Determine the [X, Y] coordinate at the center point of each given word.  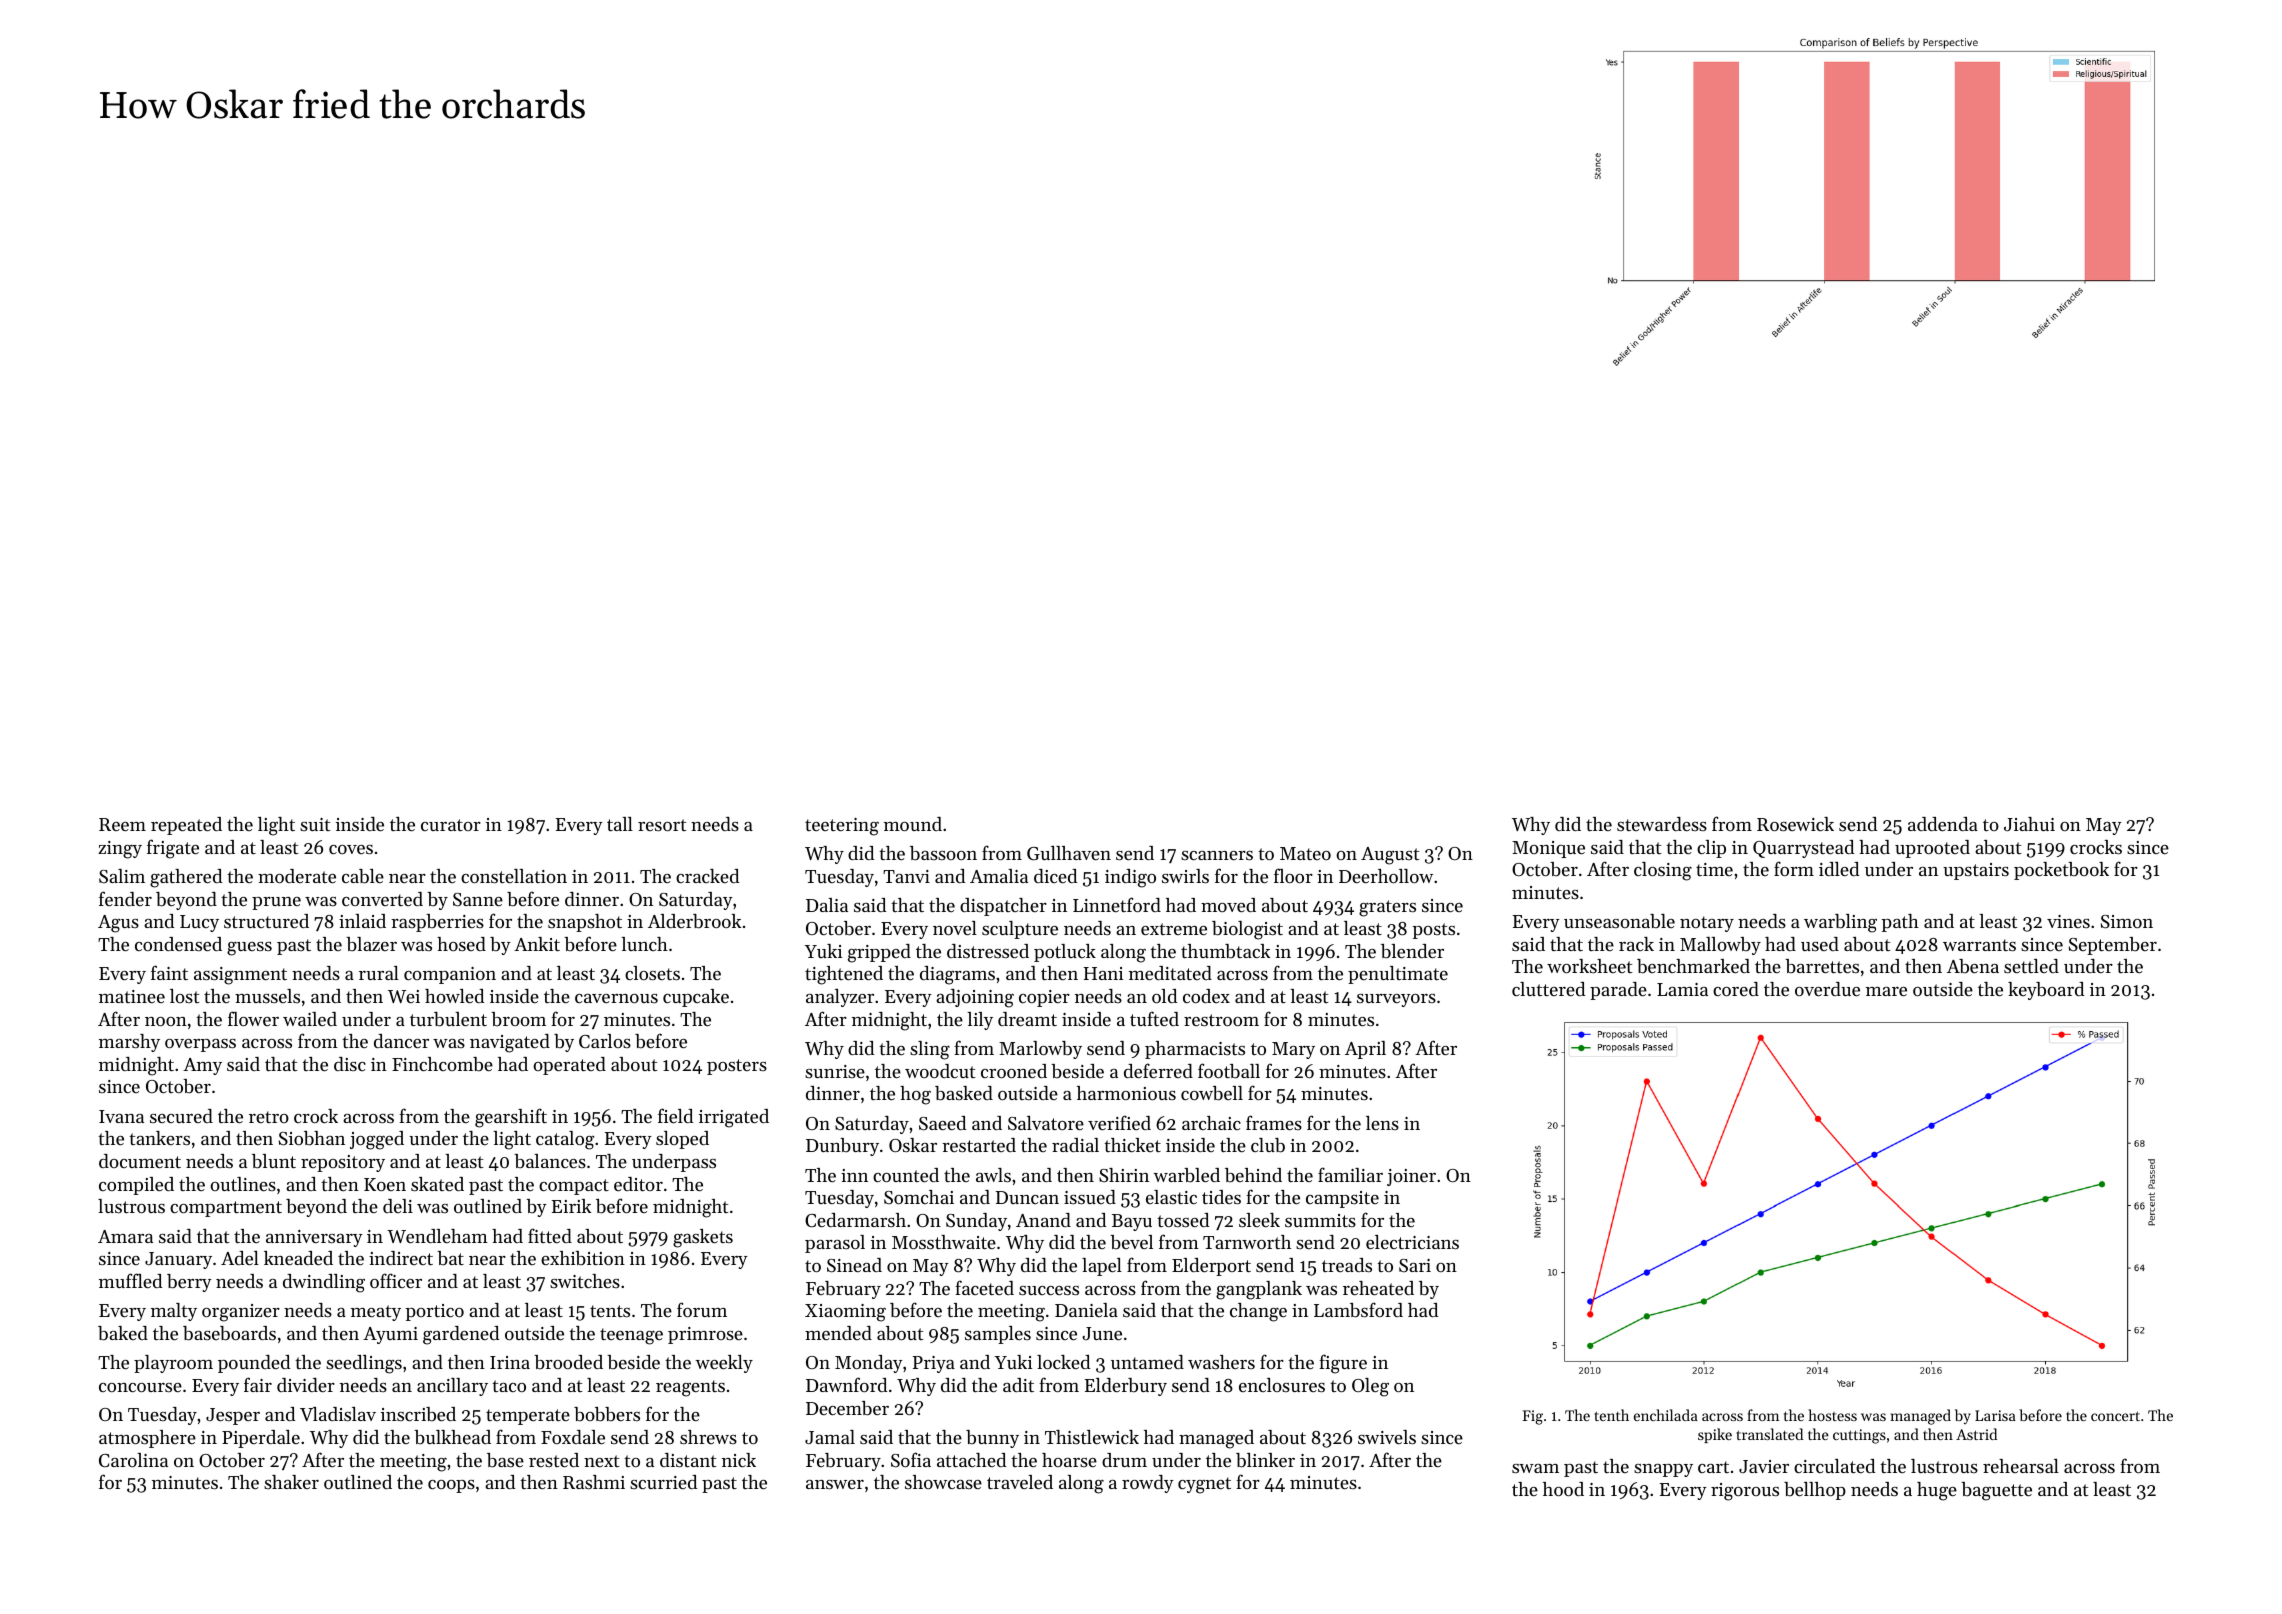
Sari [1415, 1266]
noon [166, 1021]
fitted [550, 1235]
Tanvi [906, 876]
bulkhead [452, 1437]
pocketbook [2061, 871]
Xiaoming [845, 1313]
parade [1618, 991]
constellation [514, 876]
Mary [1293, 1050]
